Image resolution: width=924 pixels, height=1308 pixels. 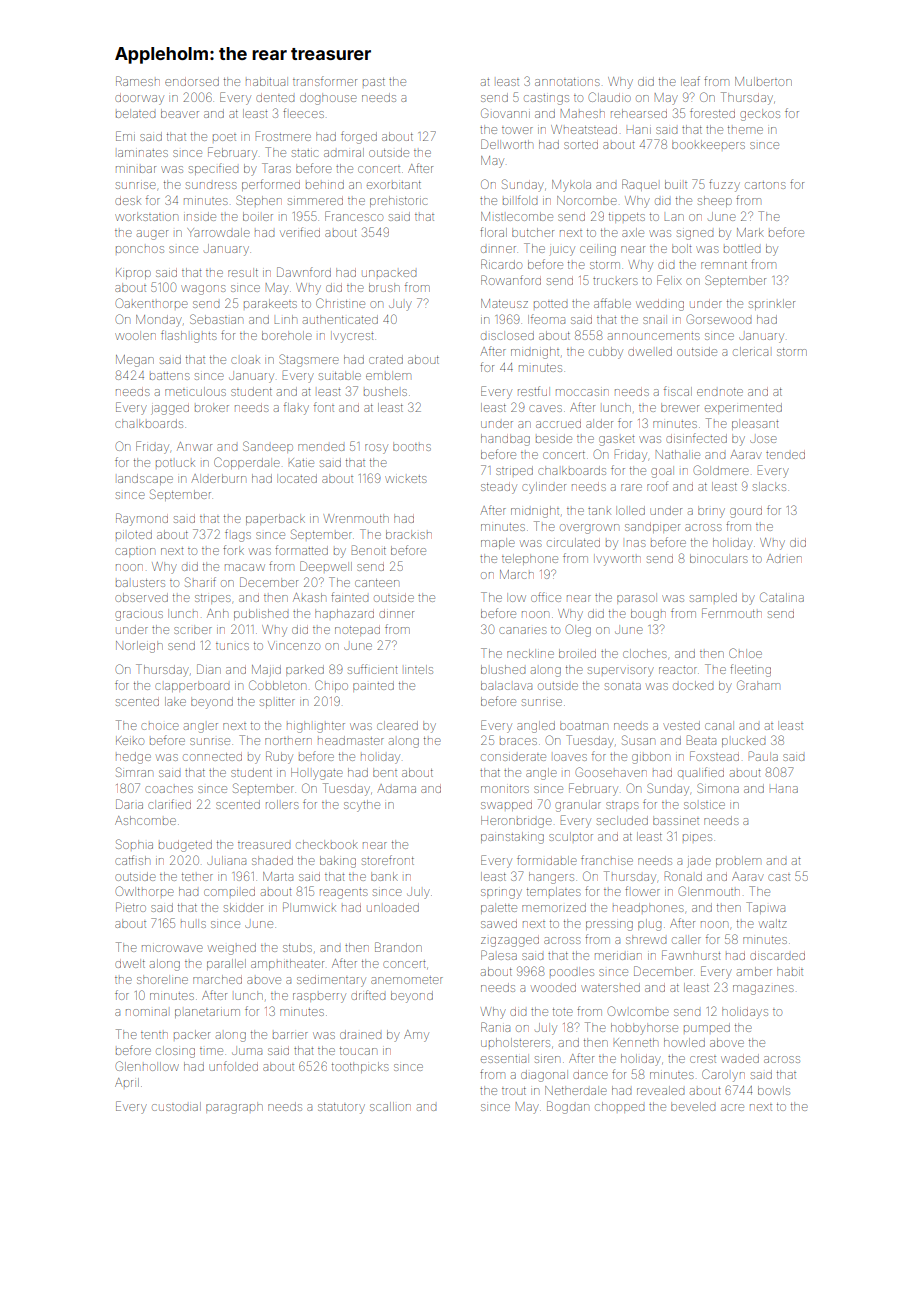 What do you see at coordinates (398, 201) in the document?
I see `prehistoric` at bounding box center [398, 201].
